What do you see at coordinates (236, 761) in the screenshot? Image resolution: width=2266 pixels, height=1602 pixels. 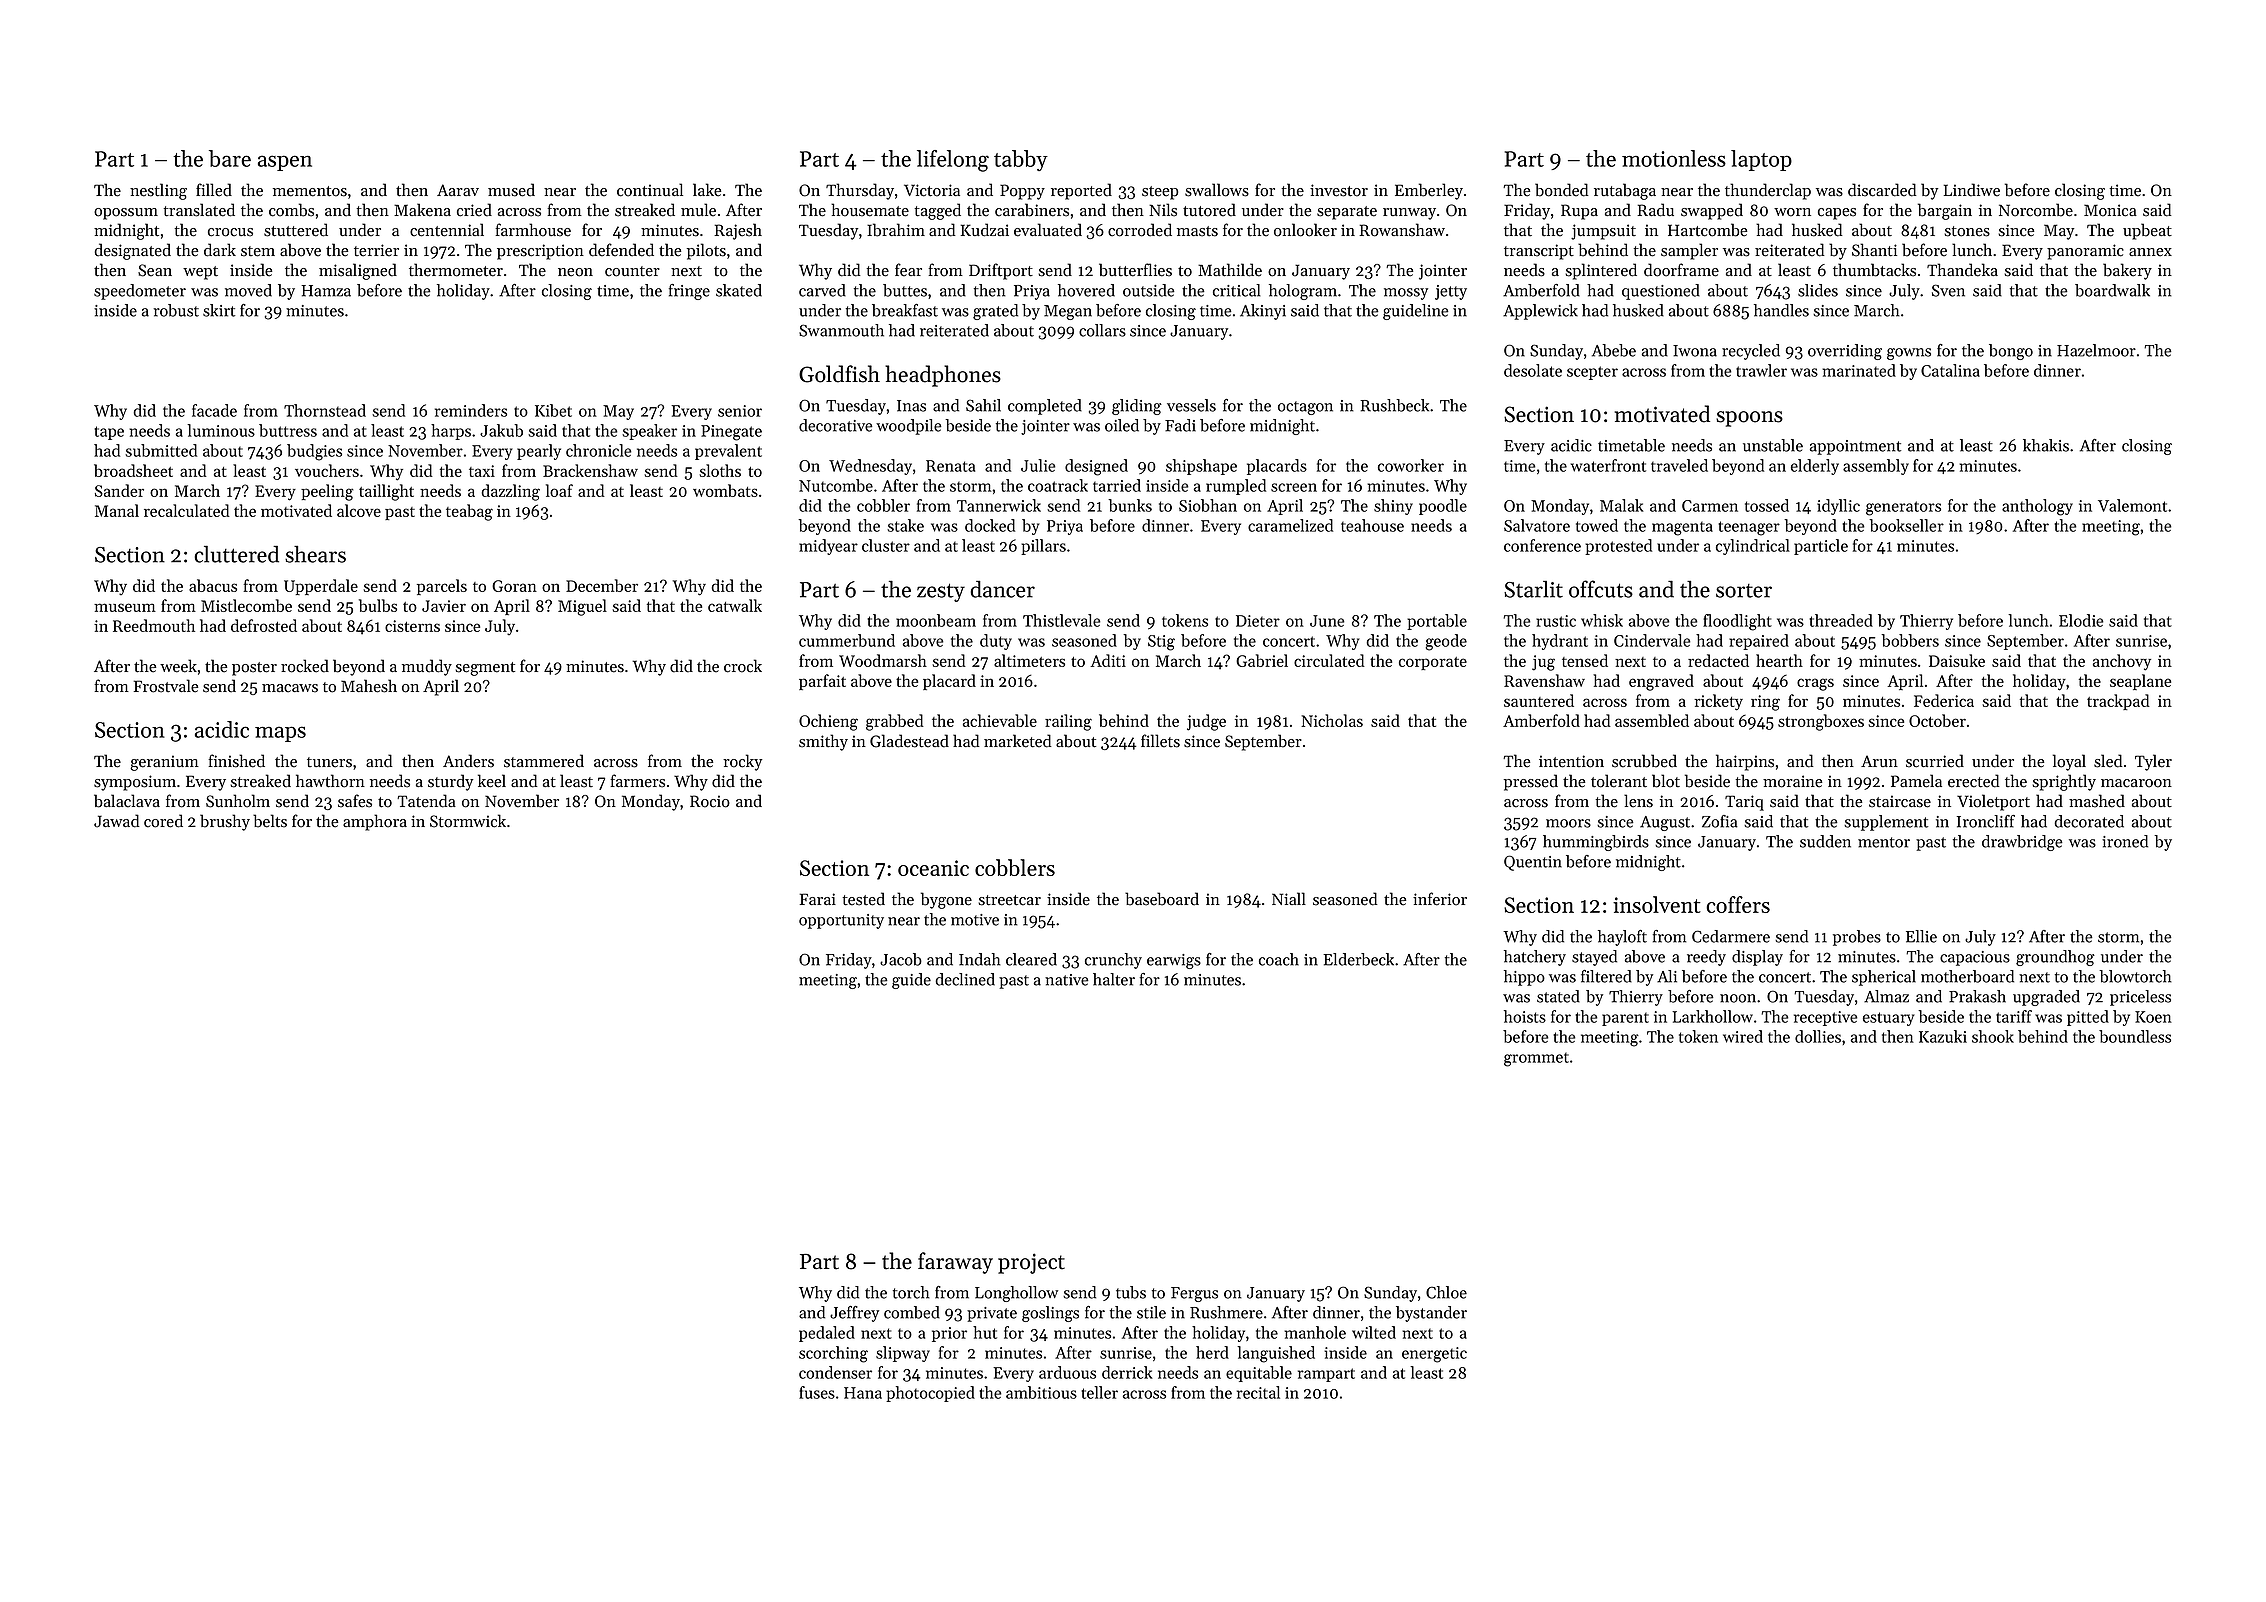 I see `finished` at bounding box center [236, 761].
